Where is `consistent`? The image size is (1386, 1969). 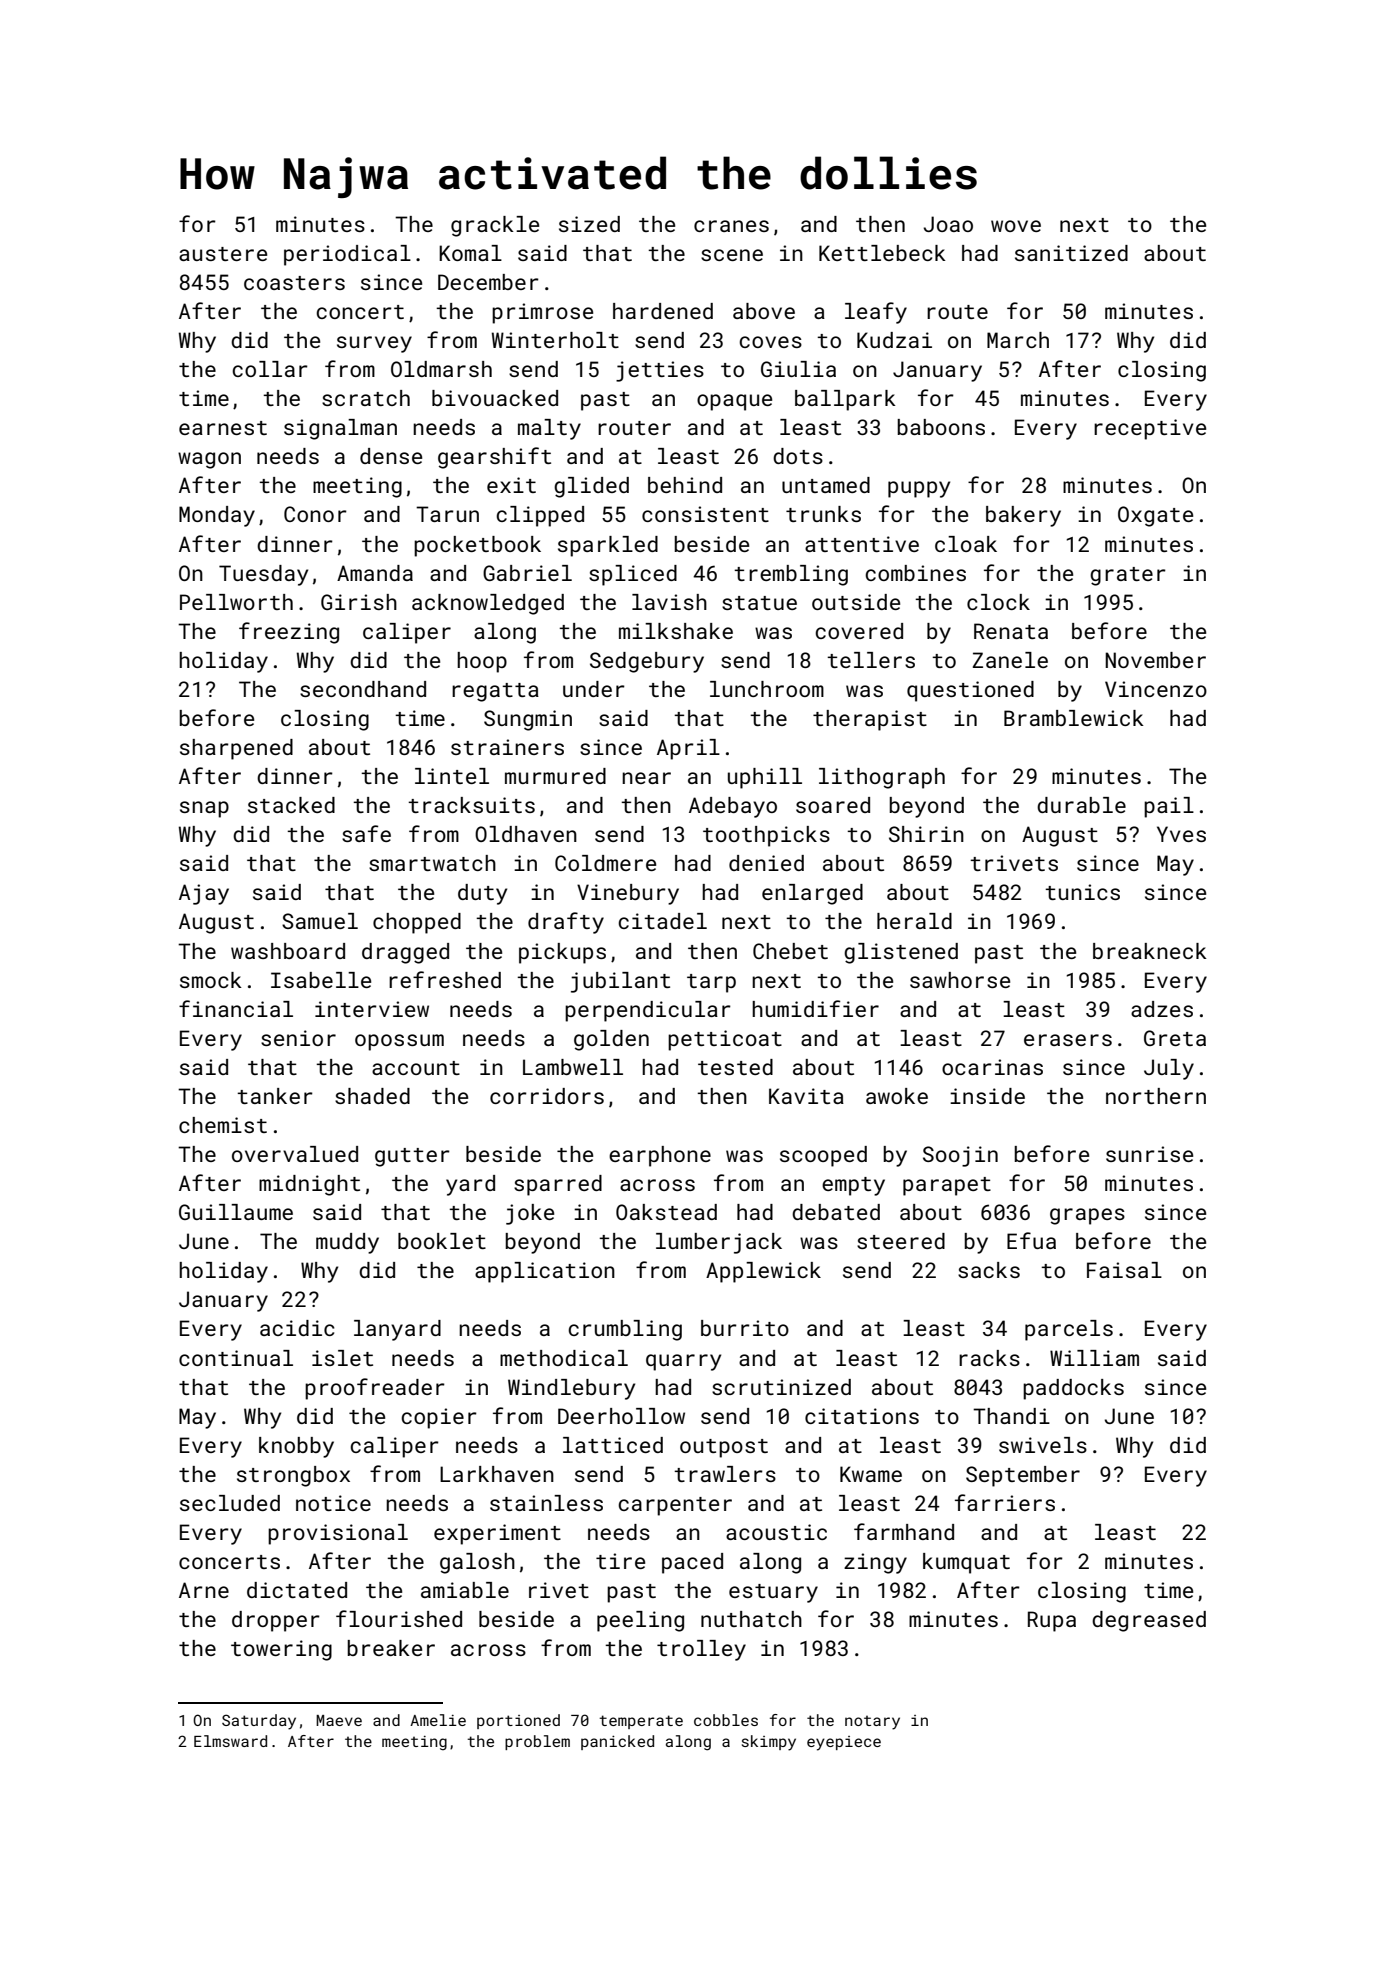
consistent is located at coordinates (705, 514).
